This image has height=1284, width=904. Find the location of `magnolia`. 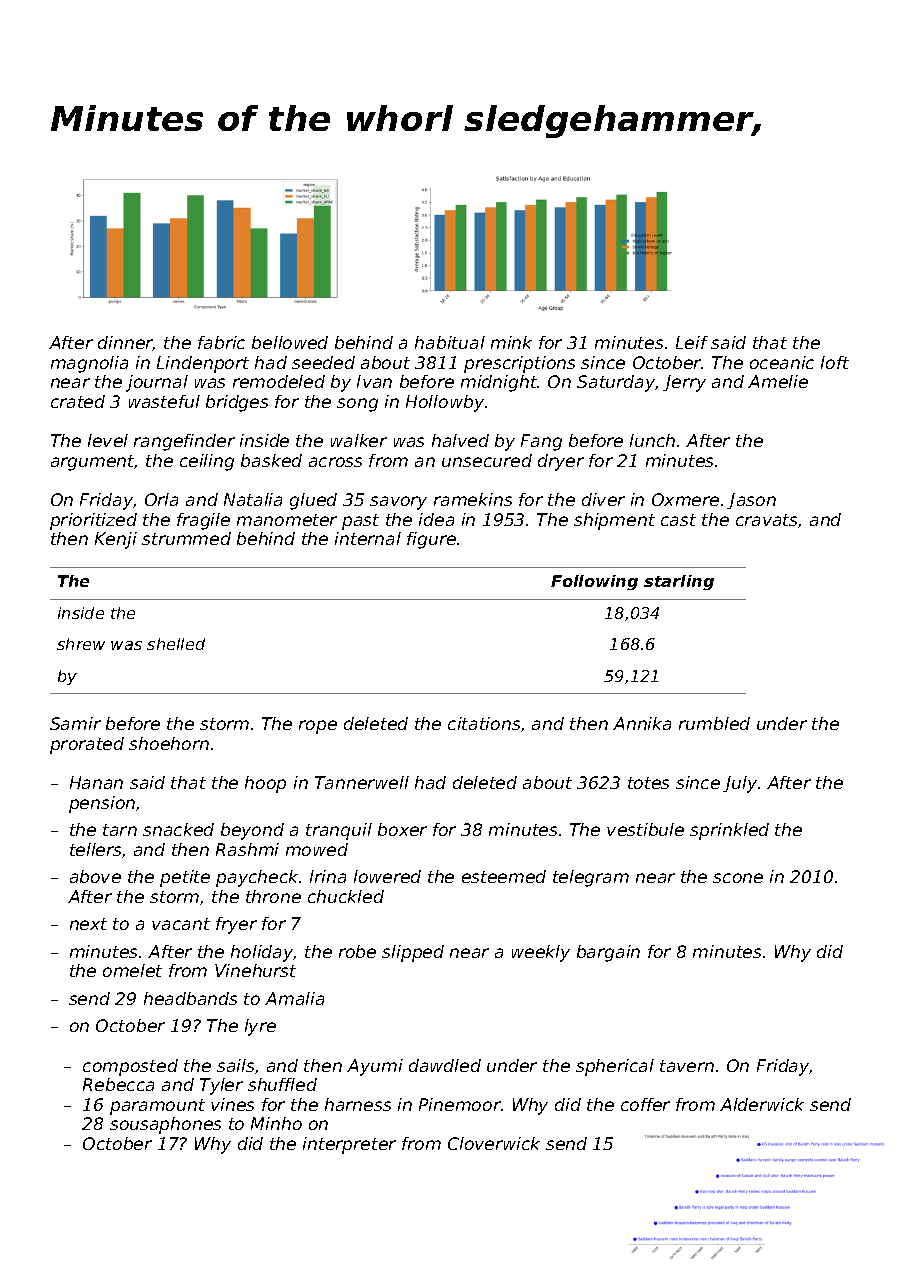

magnolia is located at coordinates (89, 364).
